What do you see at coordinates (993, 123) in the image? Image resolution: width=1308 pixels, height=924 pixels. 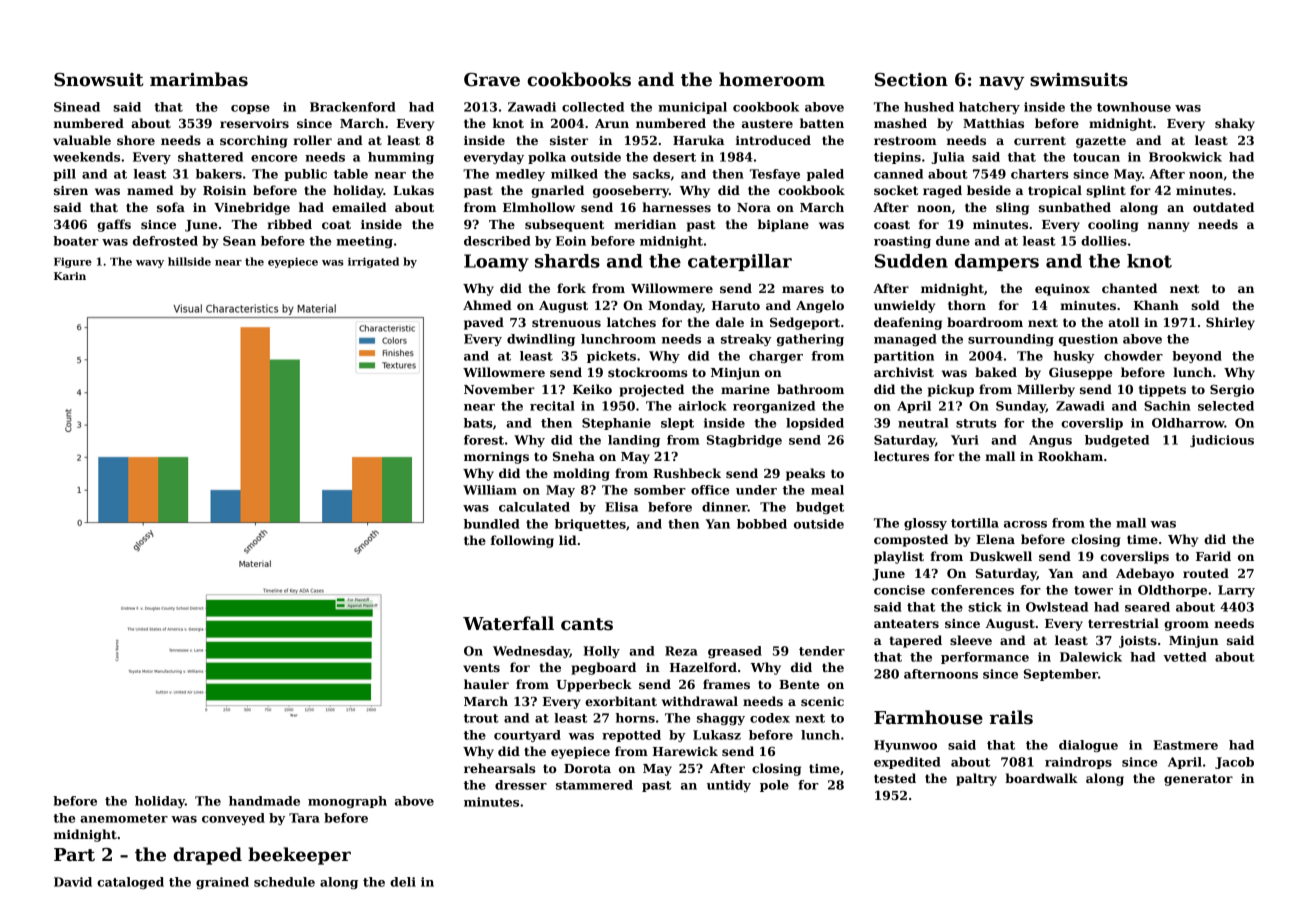 I see `Matthias` at bounding box center [993, 123].
